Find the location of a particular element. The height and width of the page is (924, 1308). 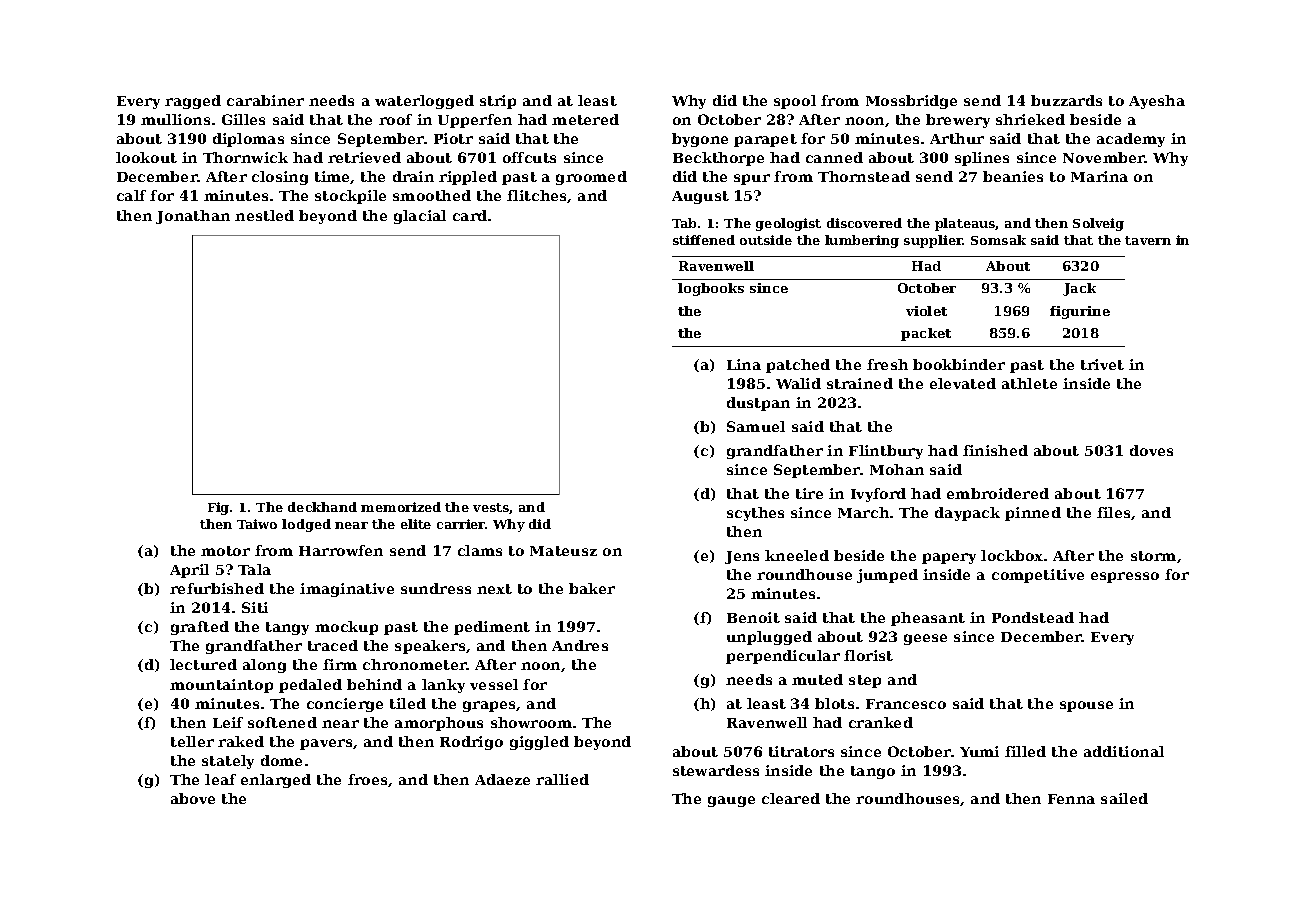

shrieked is located at coordinates (1030, 119).
